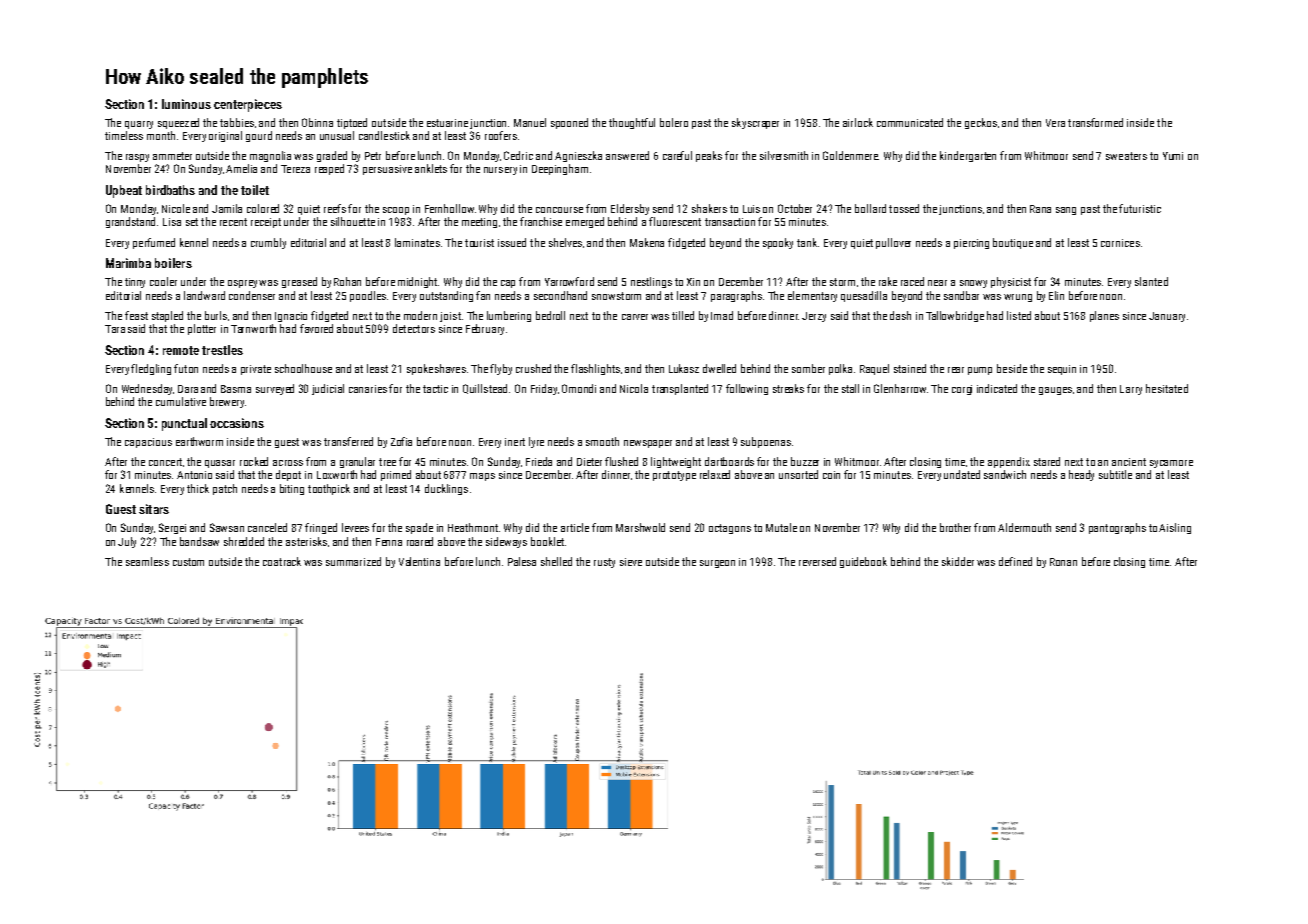 The height and width of the image is (924, 1308). I want to click on skidder, so click(958, 561).
